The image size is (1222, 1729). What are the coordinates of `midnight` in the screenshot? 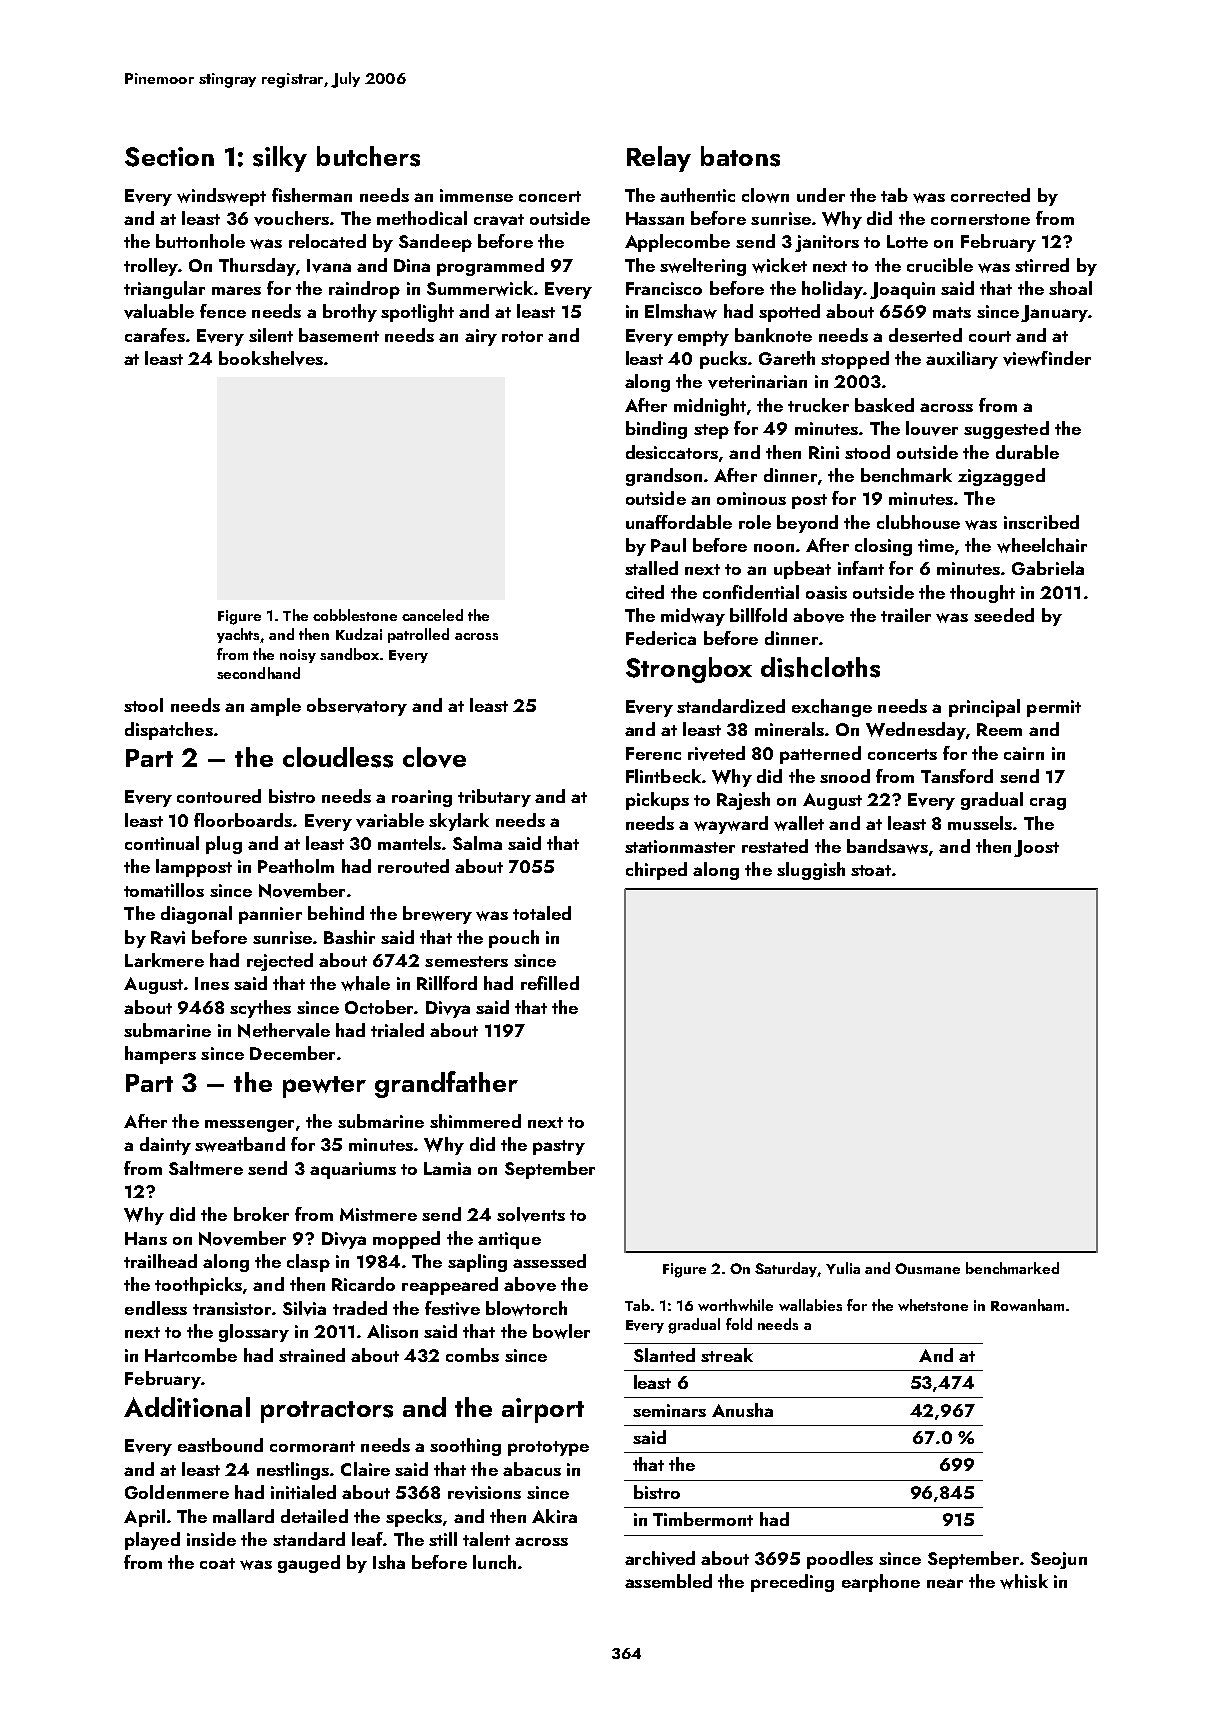 It's located at (710, 407).
